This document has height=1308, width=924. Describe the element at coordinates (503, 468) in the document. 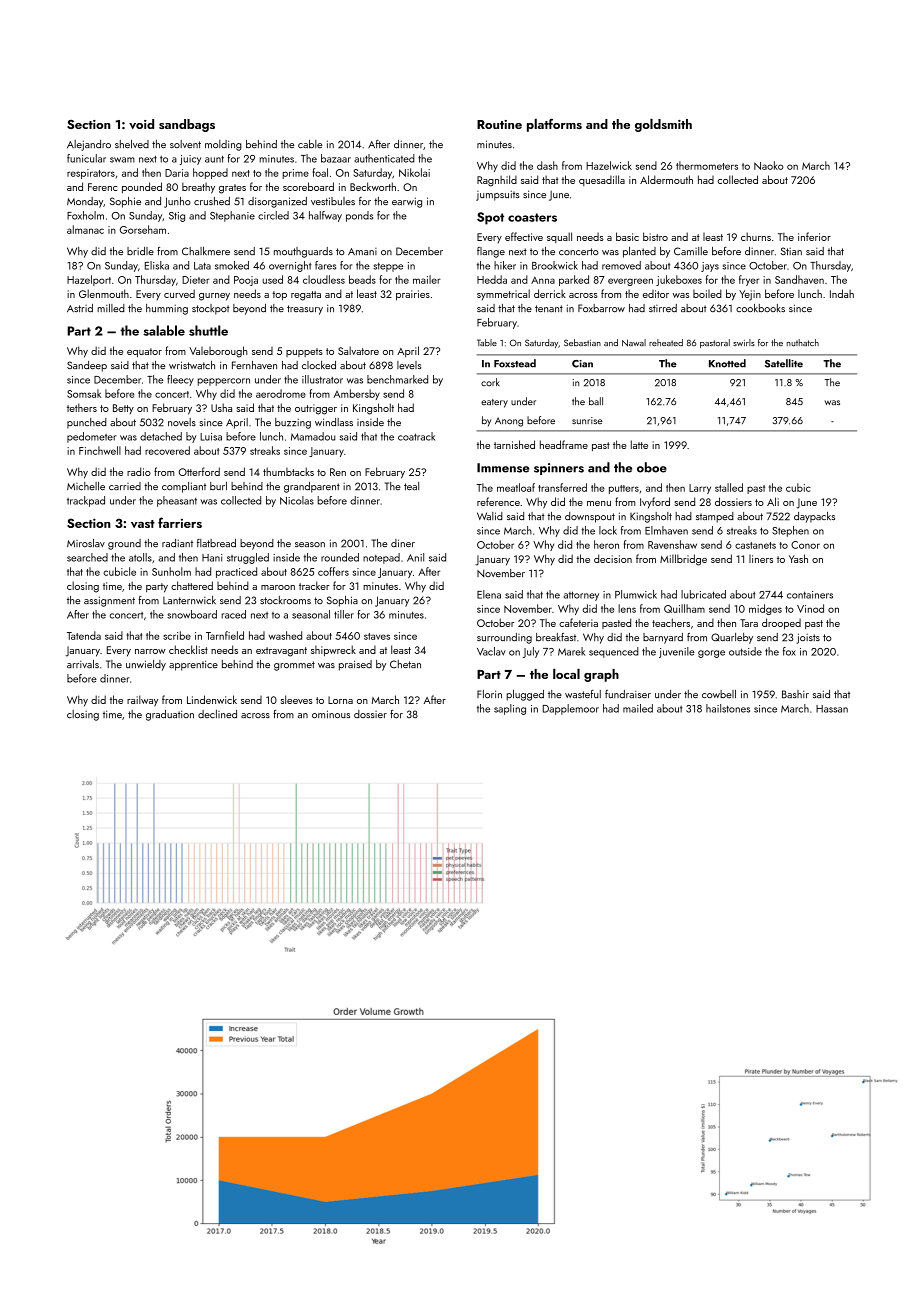

I see `Immense` at that location.
